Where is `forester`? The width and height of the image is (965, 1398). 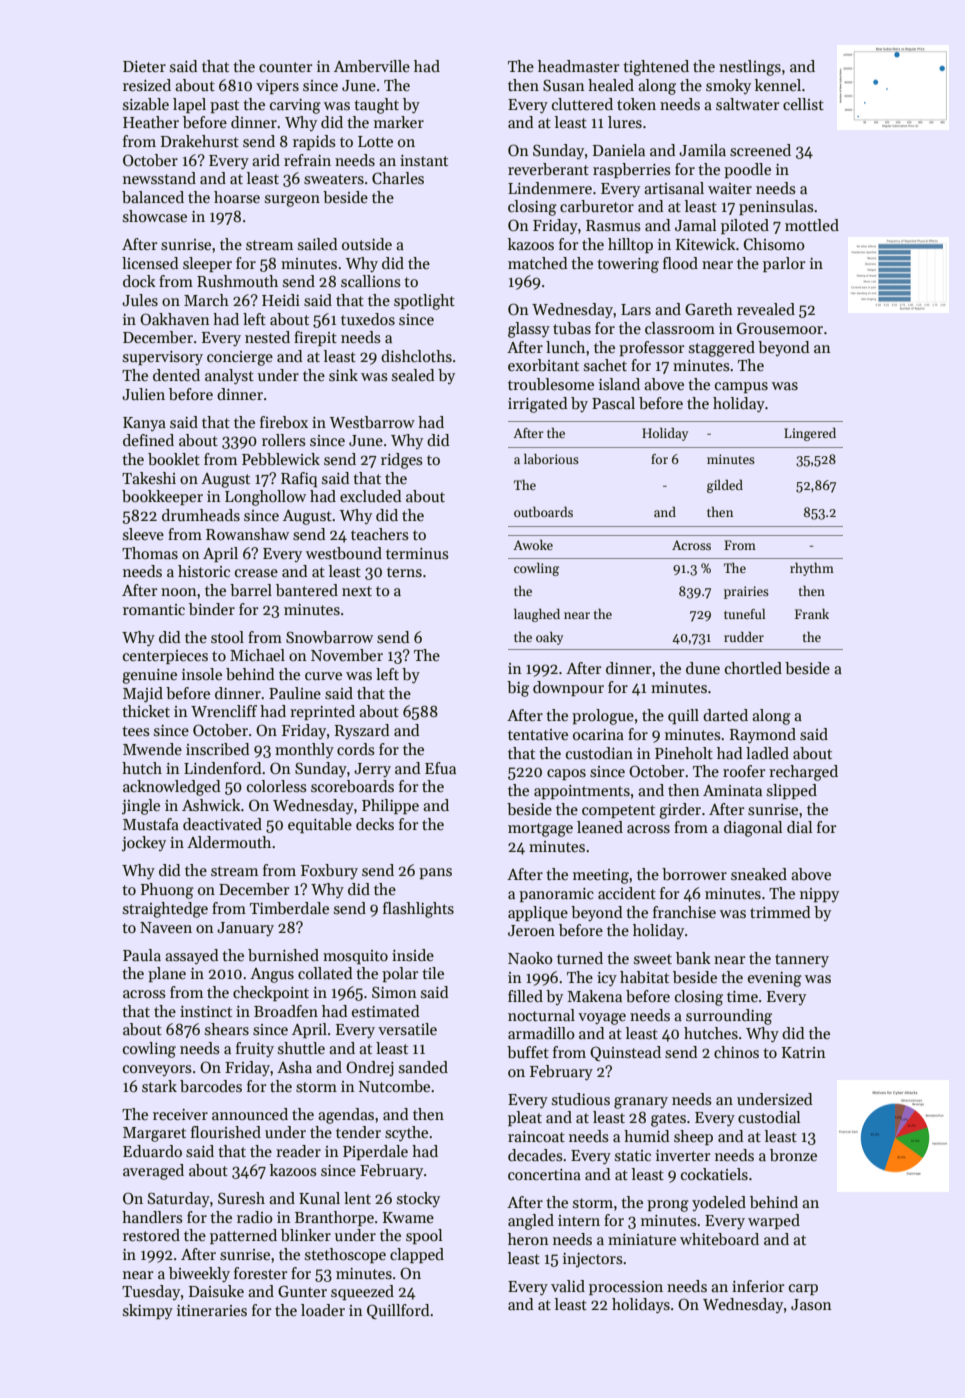
forester is located at coordinates (261, 1273).
